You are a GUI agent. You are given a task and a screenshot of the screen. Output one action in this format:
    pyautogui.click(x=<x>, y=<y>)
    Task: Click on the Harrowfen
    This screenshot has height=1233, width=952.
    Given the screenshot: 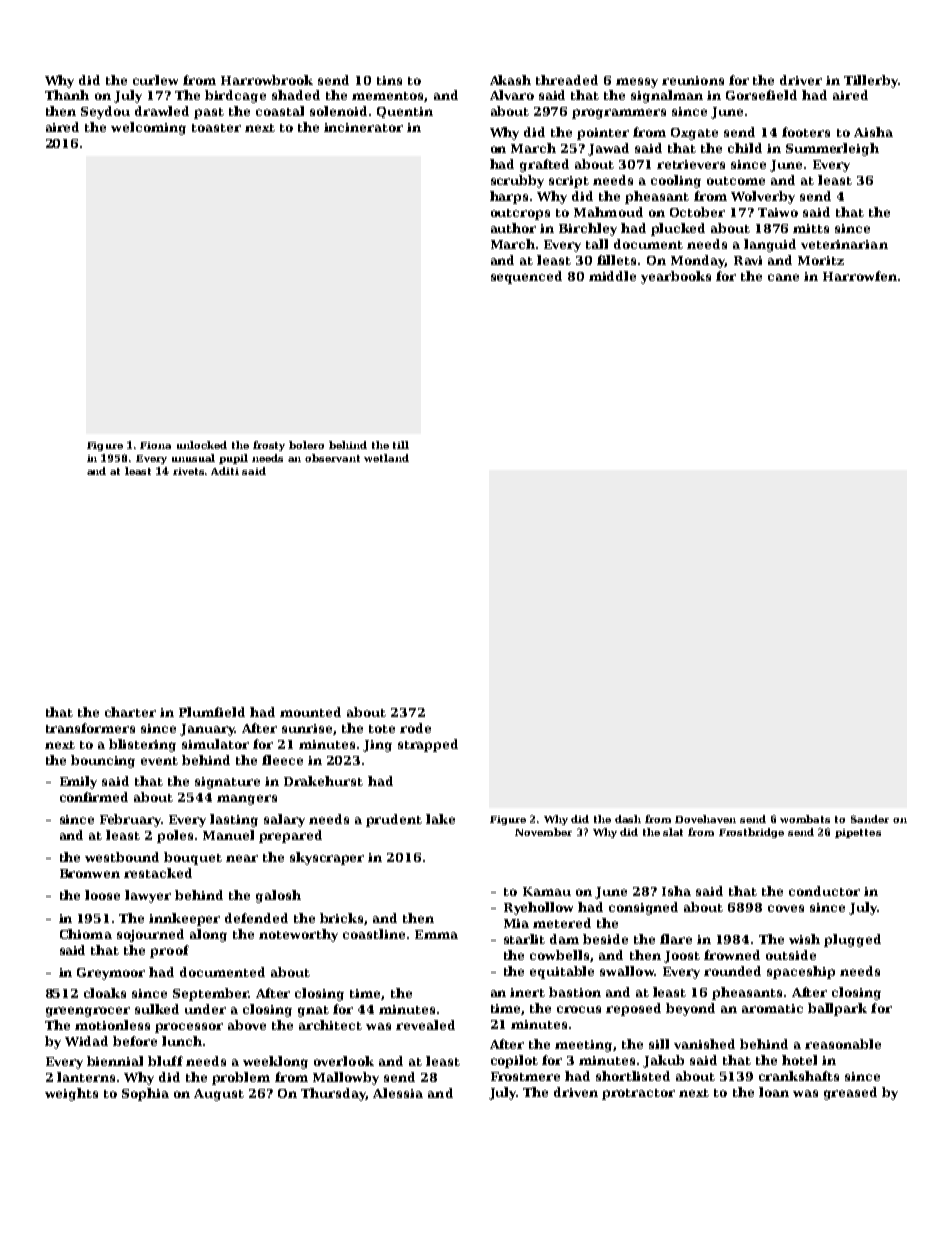 What is the action you would take?
    pyautogui.click(x=860, y=276)
